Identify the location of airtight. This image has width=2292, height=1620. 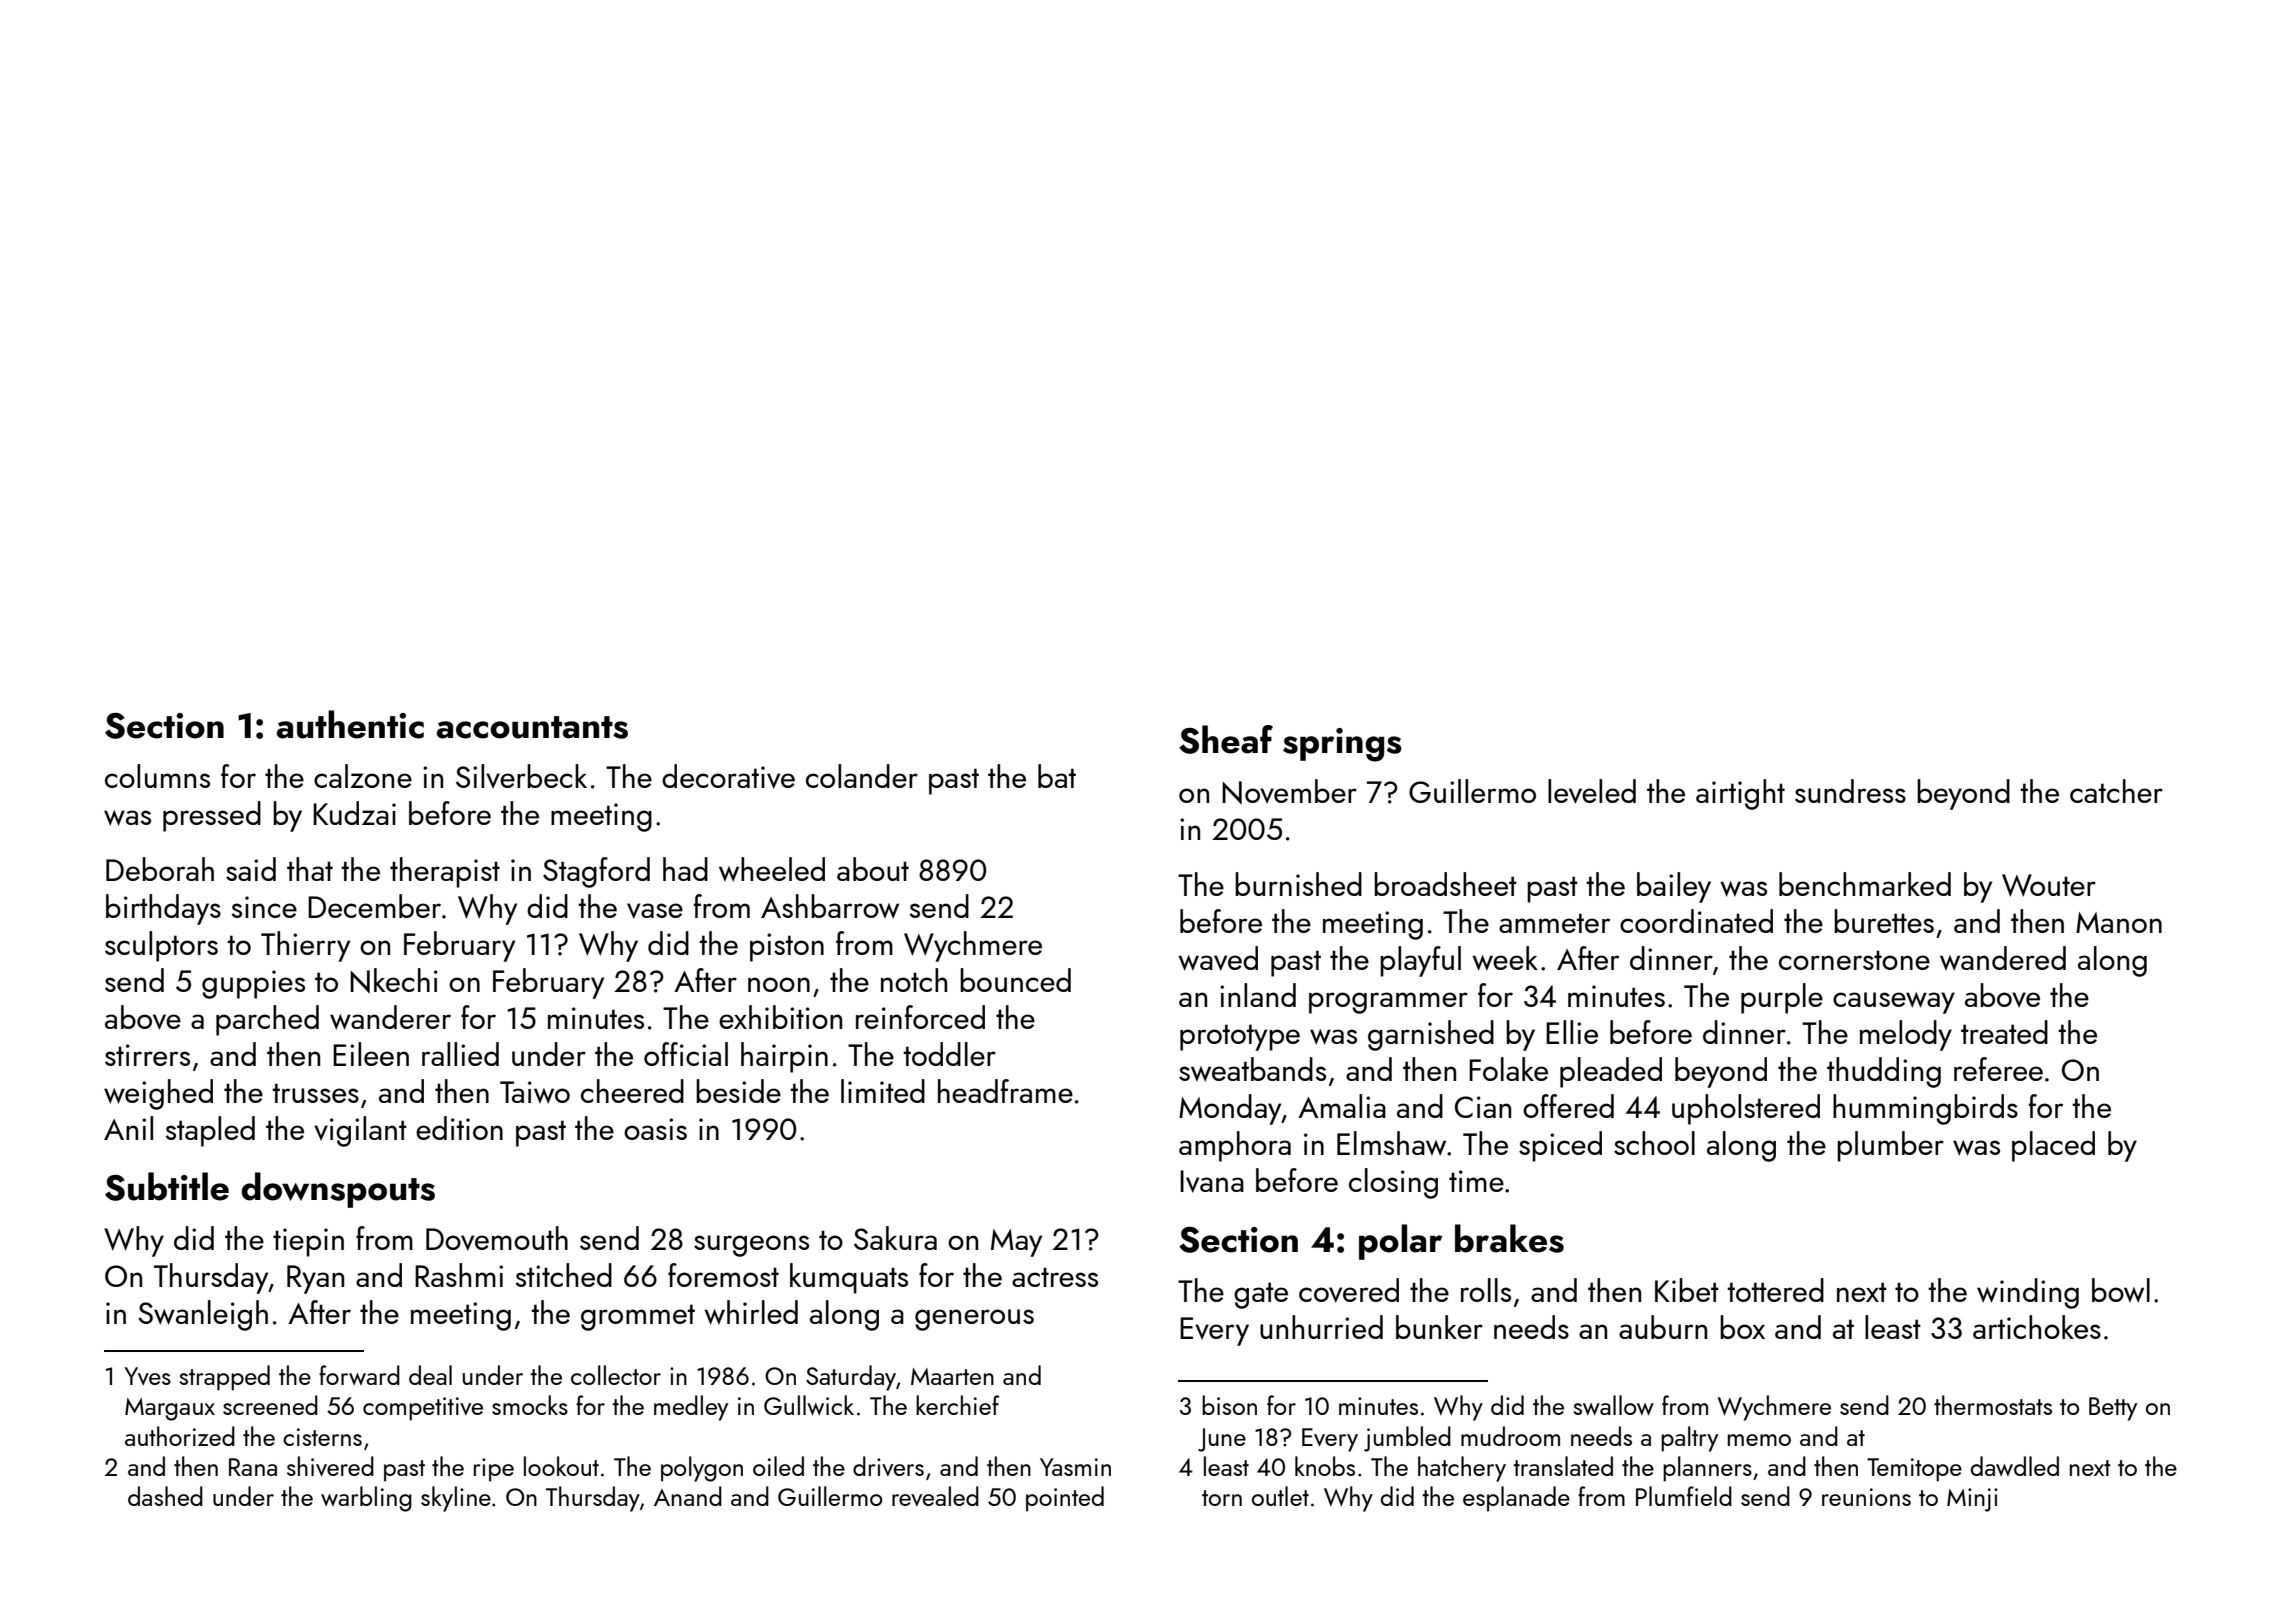
(1740, 794).
